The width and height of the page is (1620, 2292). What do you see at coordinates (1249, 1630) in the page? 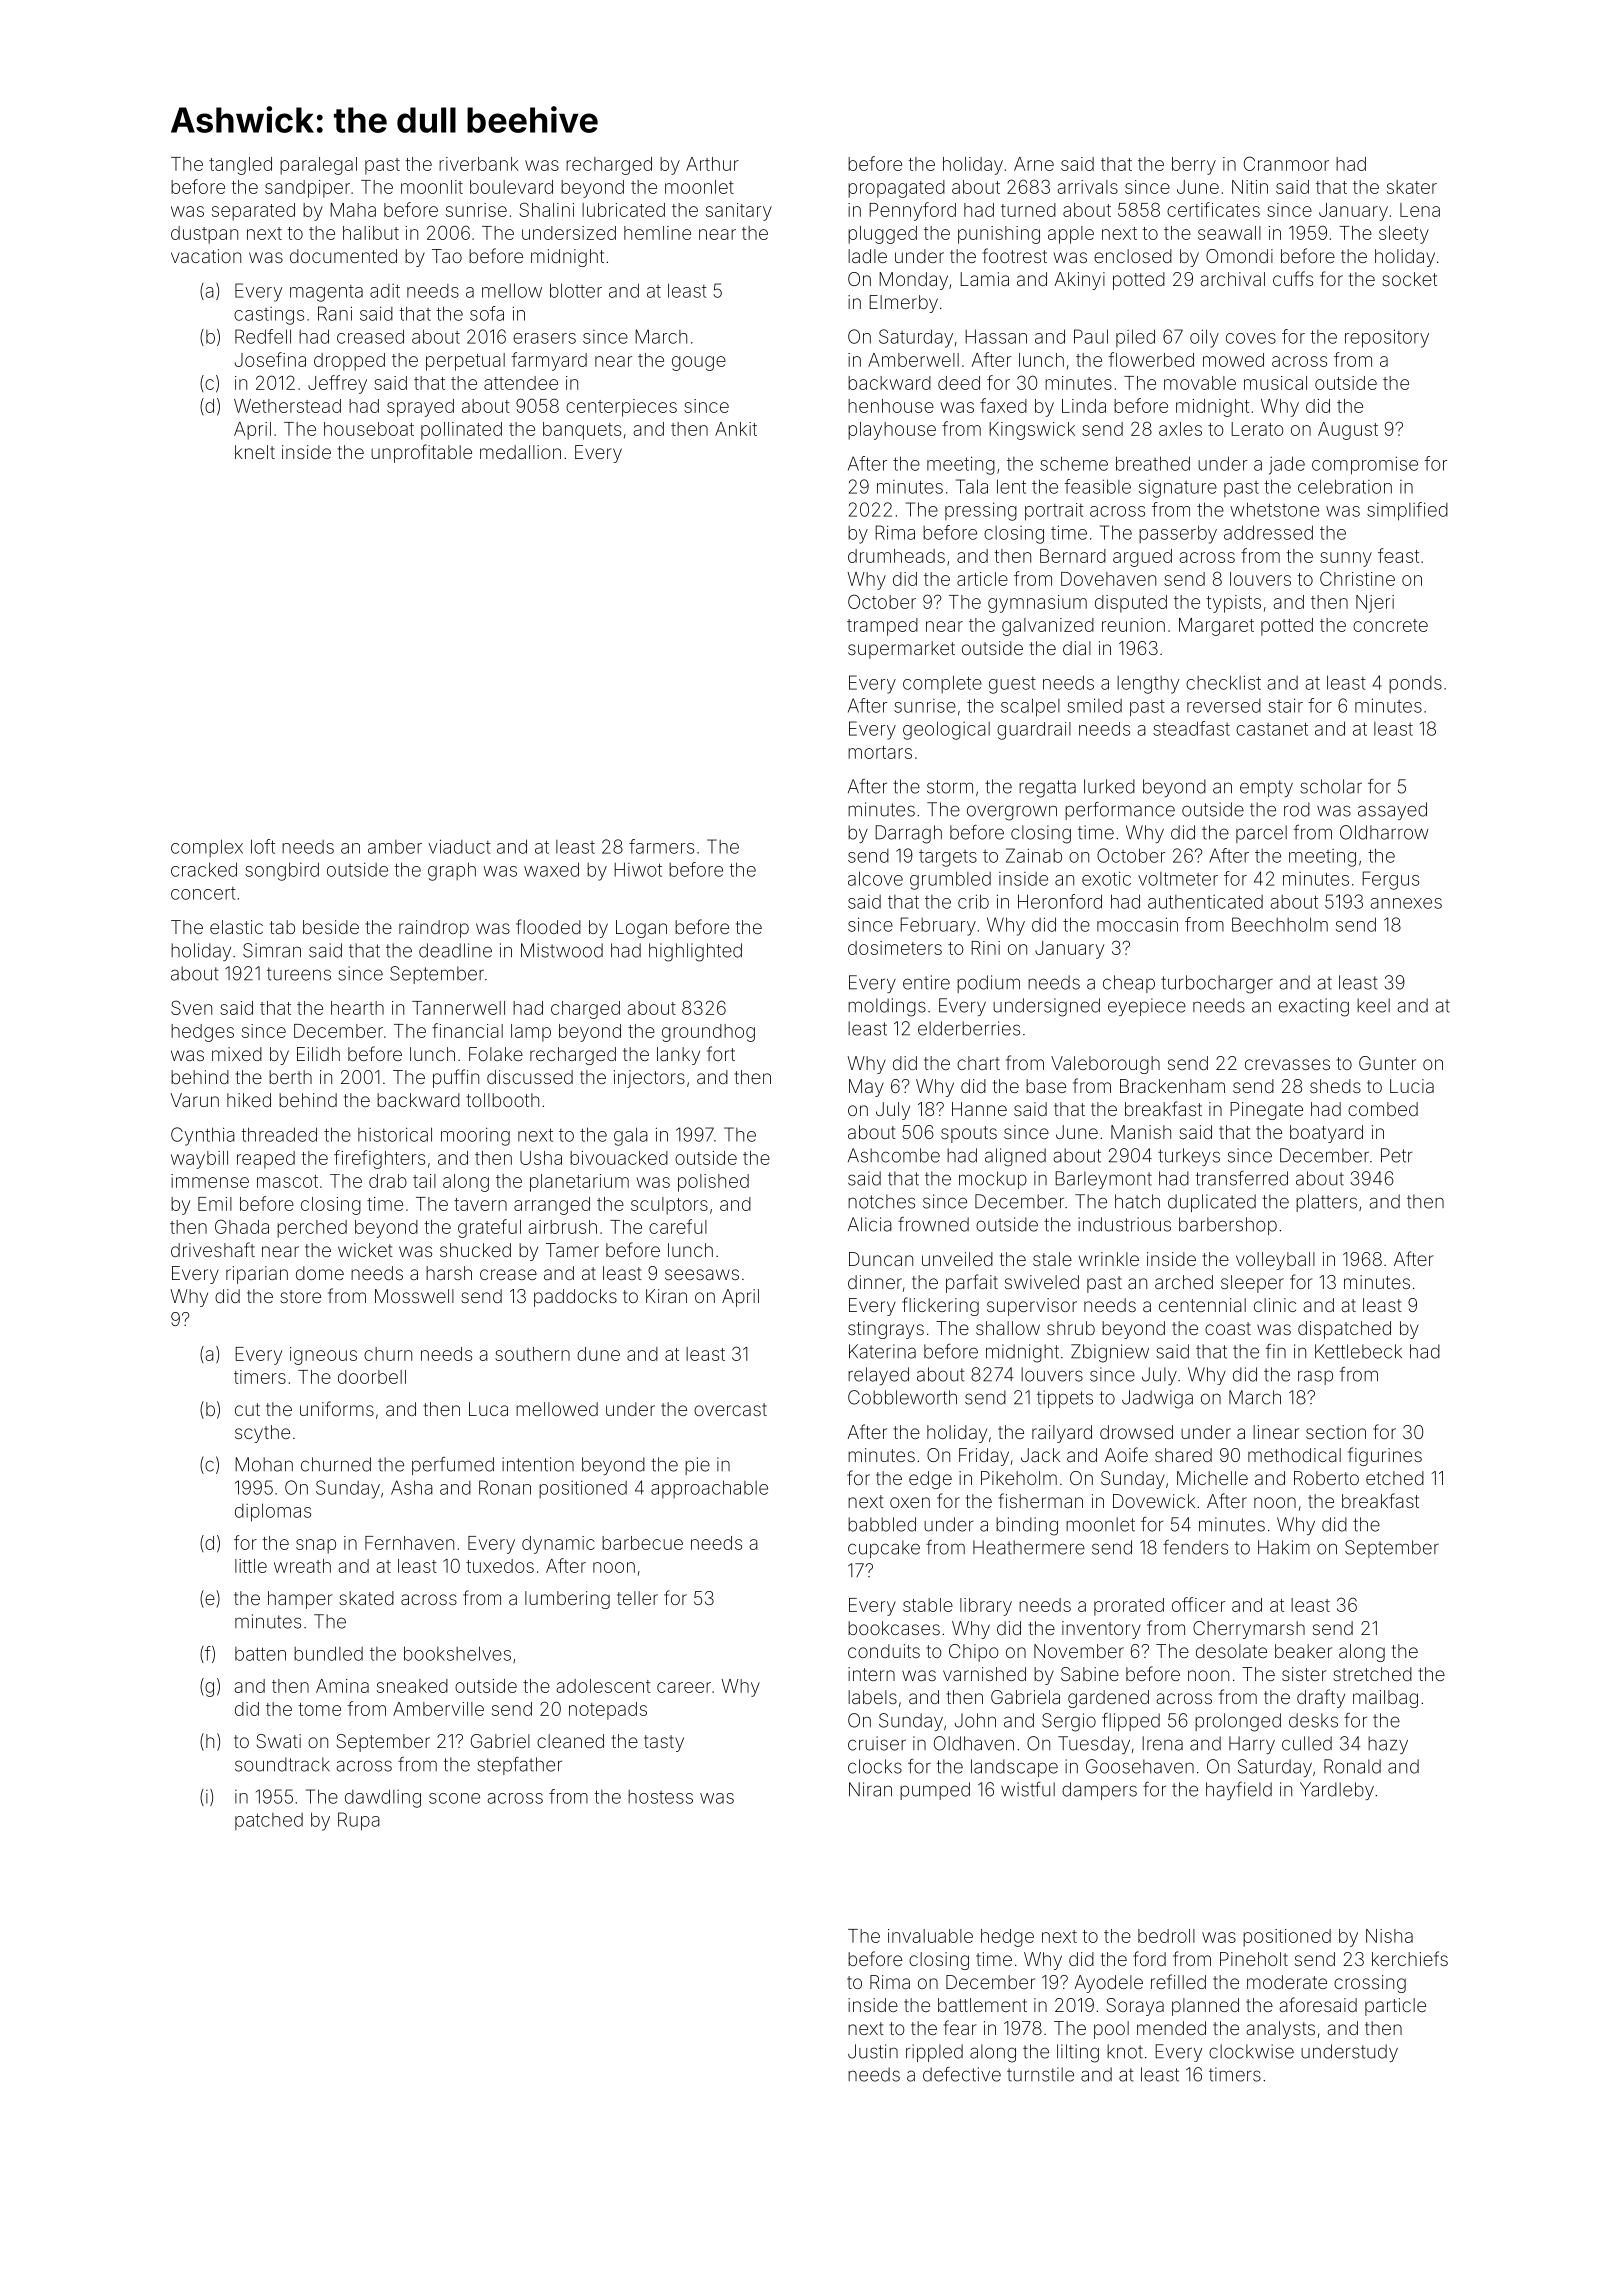
I see `Cherrymarsh` at bounding box center [1249, 1630].
